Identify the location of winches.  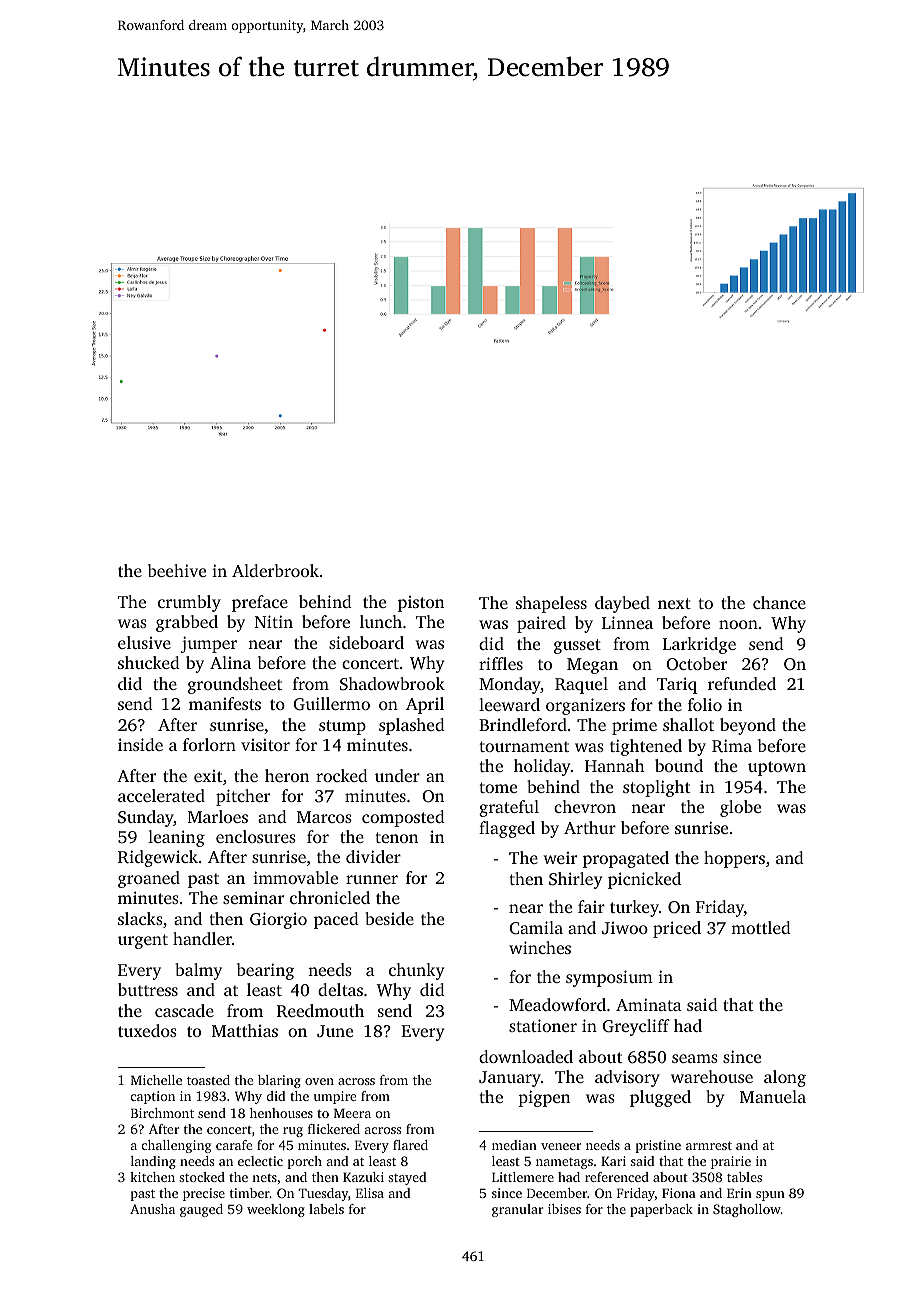
(540, 947).
